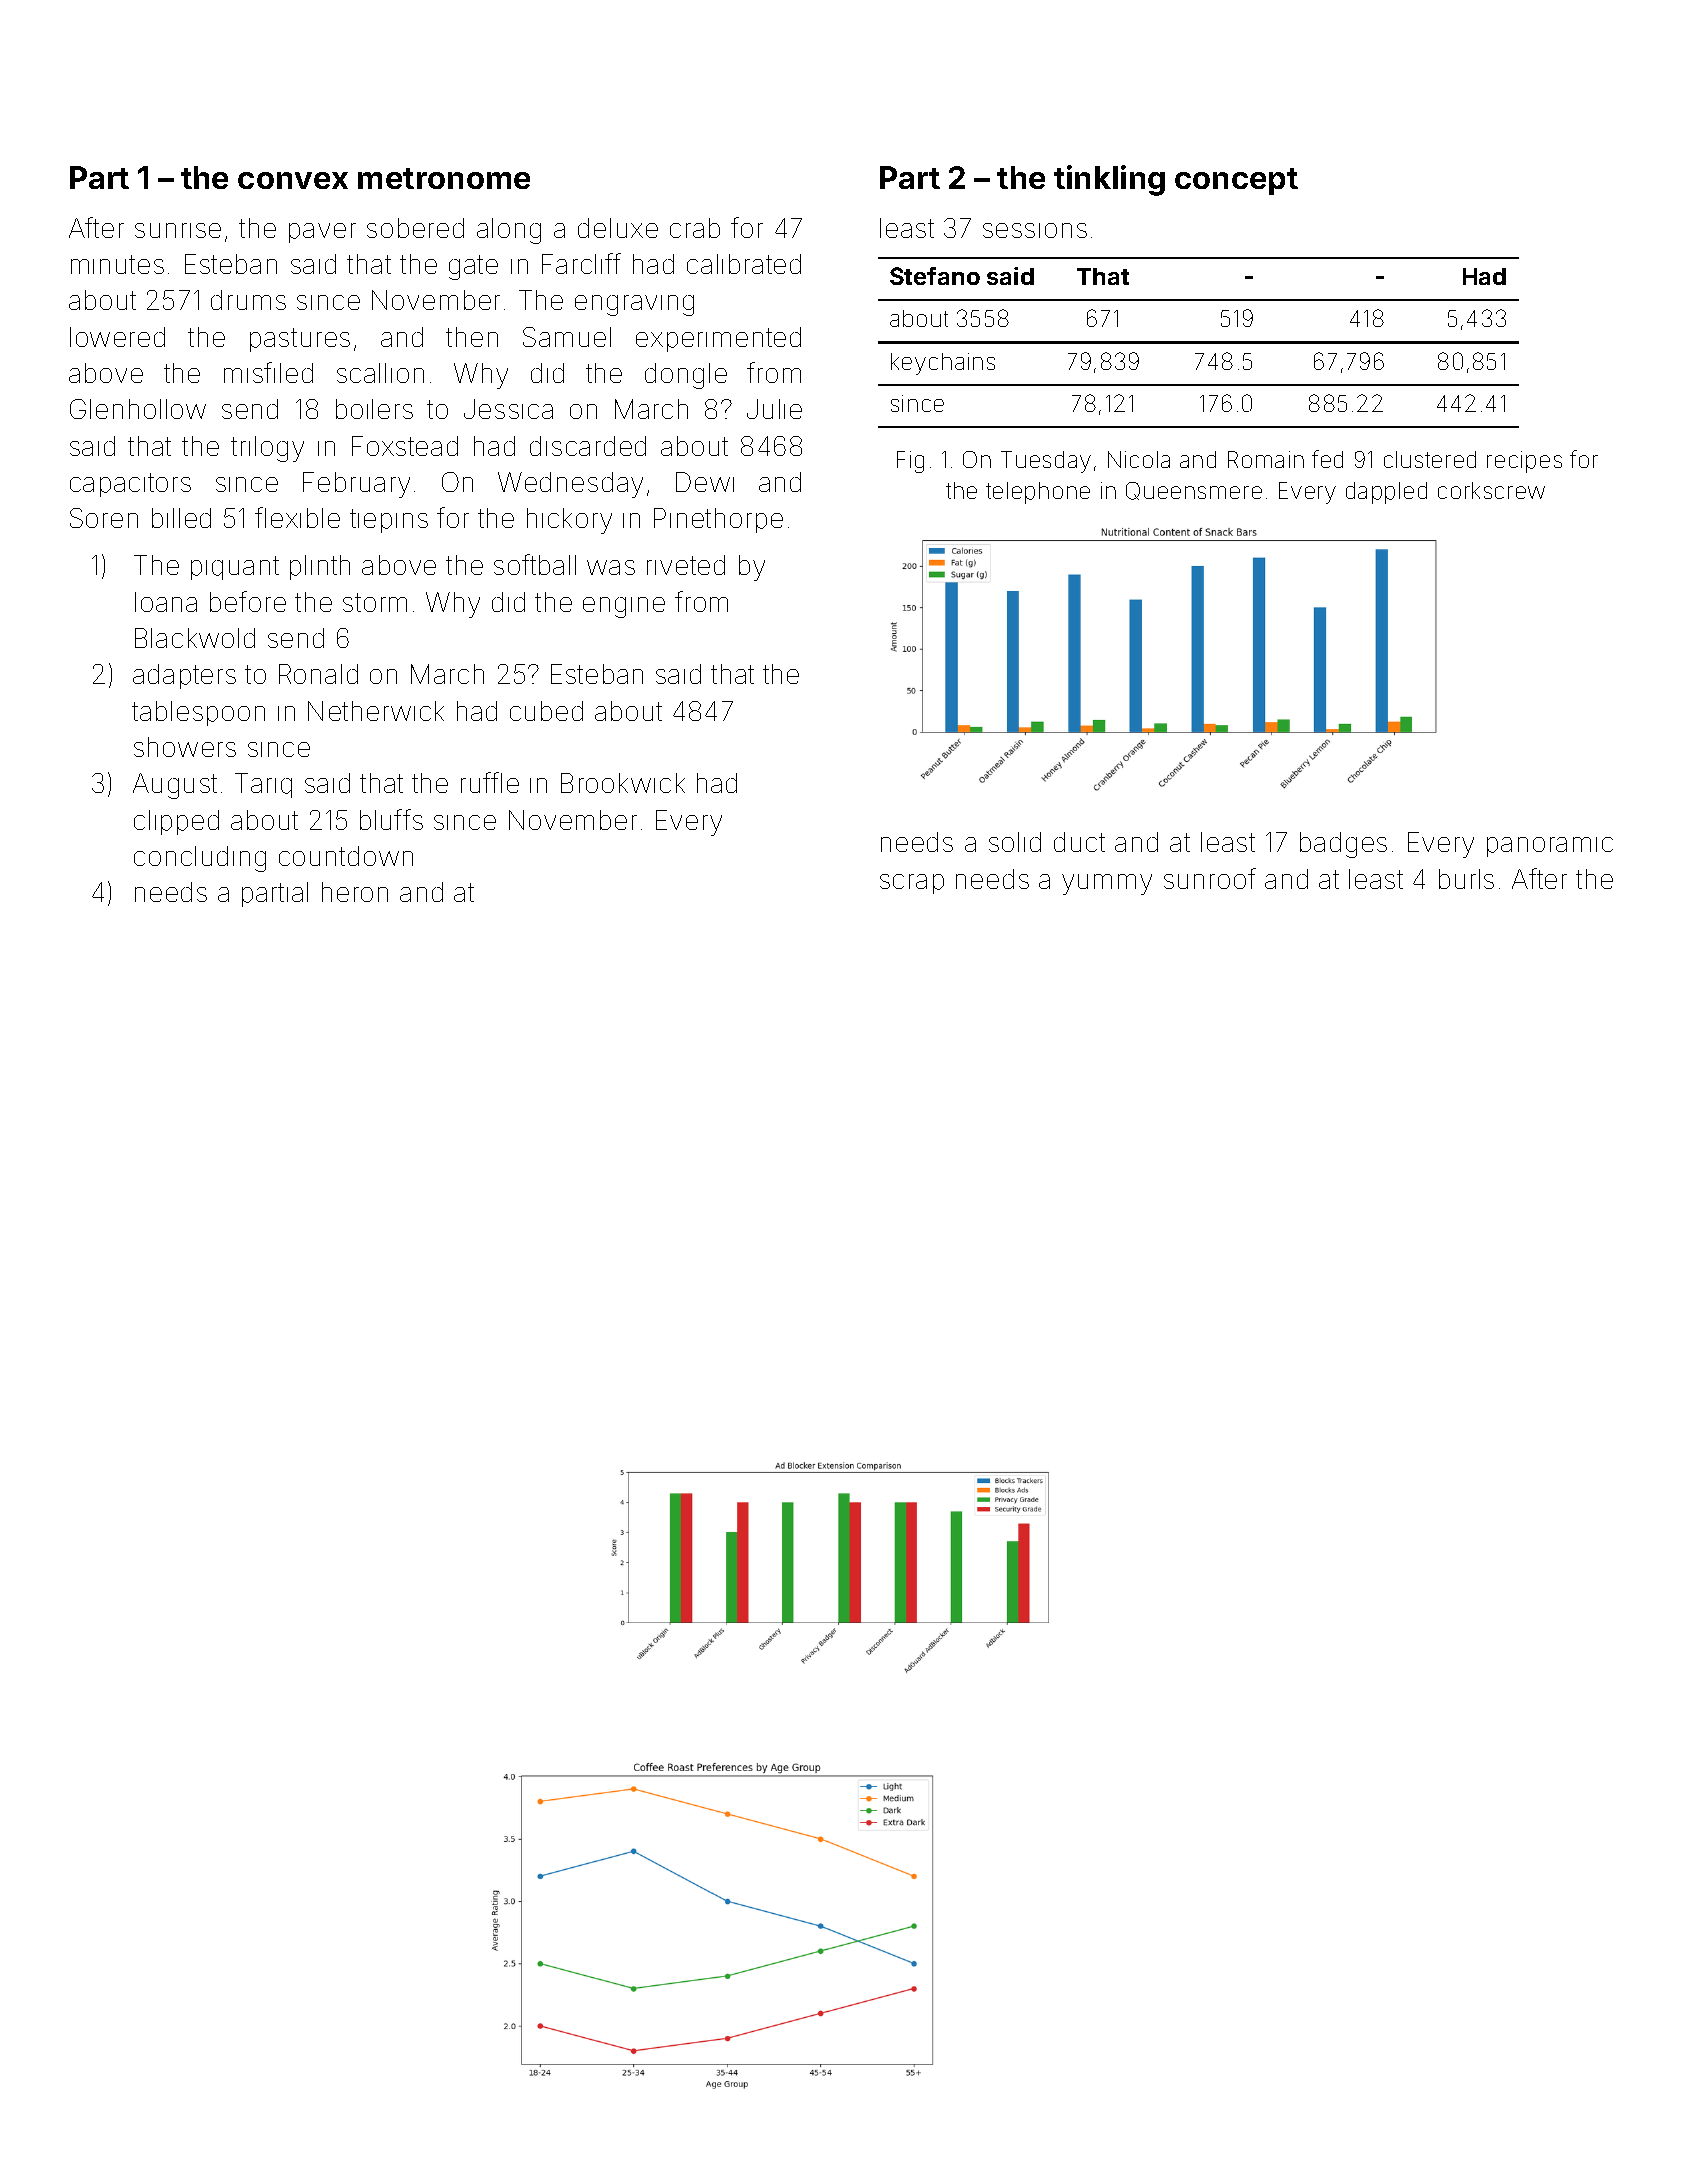 Image resolution: width=1683 pixels, height=2178 pixels. Describe the element at coordinates (1236, 181) in the document. I see `concept` at that location.
